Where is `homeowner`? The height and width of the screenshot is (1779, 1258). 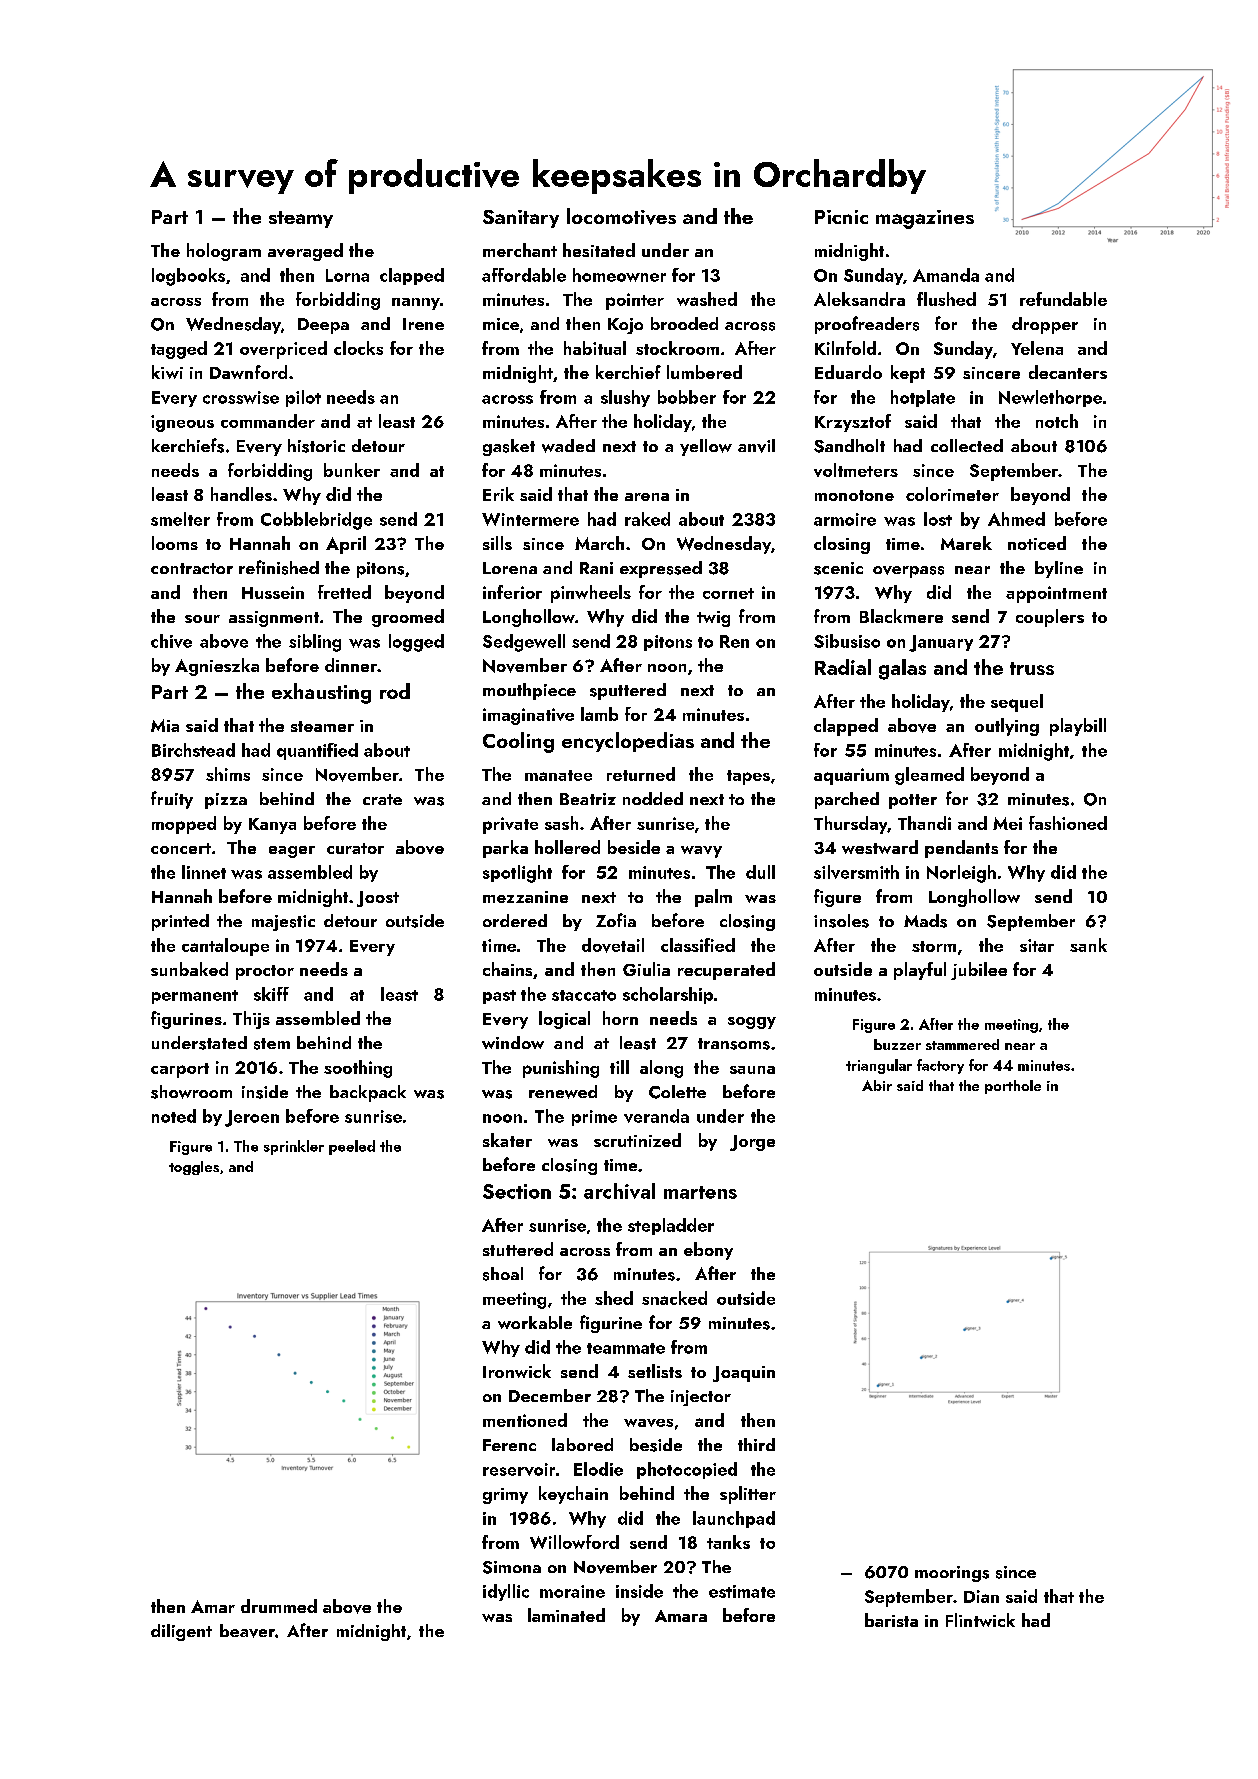
homeowner is located at coordinates (619, 275).
